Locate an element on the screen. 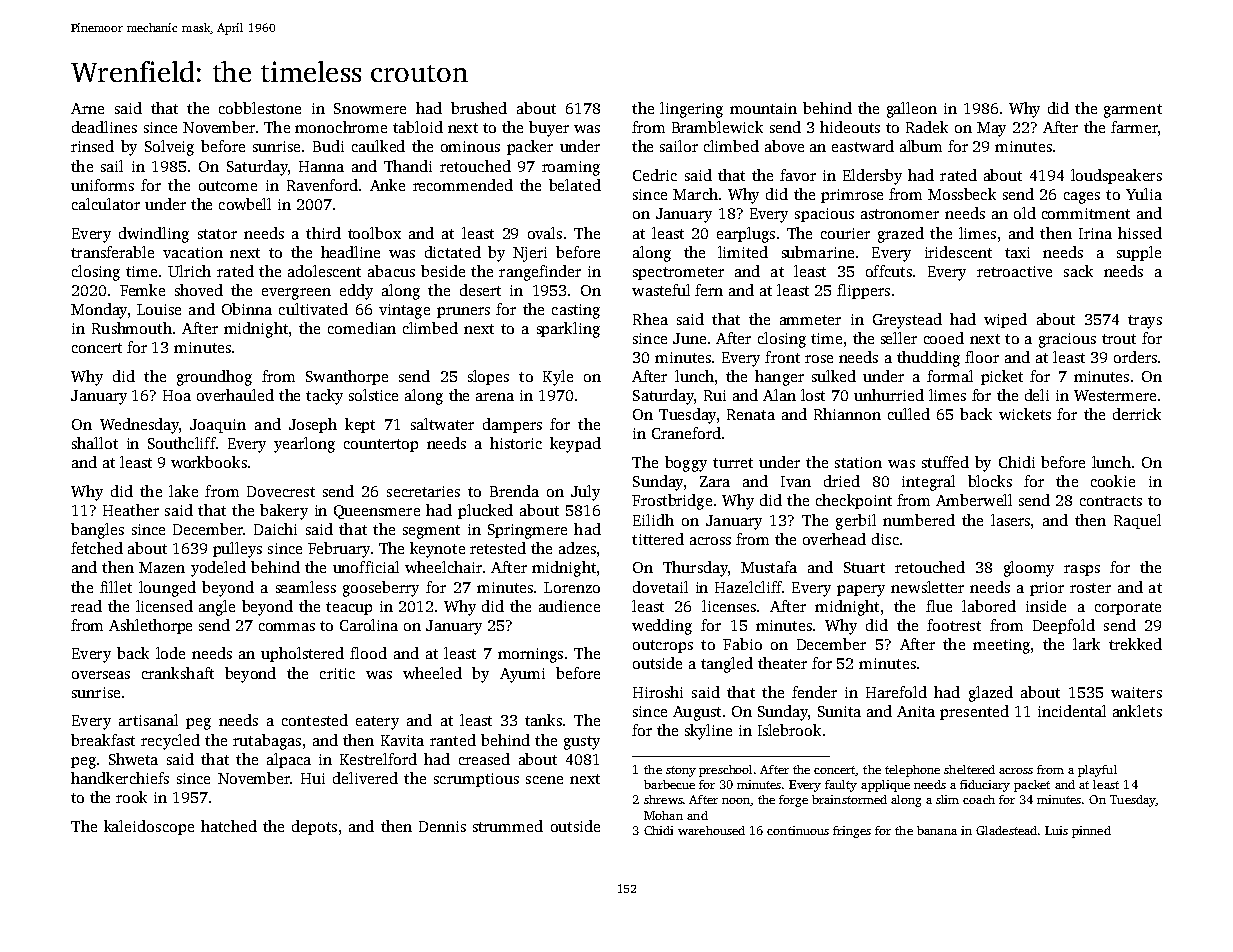 Image resolution: width=1233 pixels, height=952 pixels. fern is located at coordinates (709, 290).
